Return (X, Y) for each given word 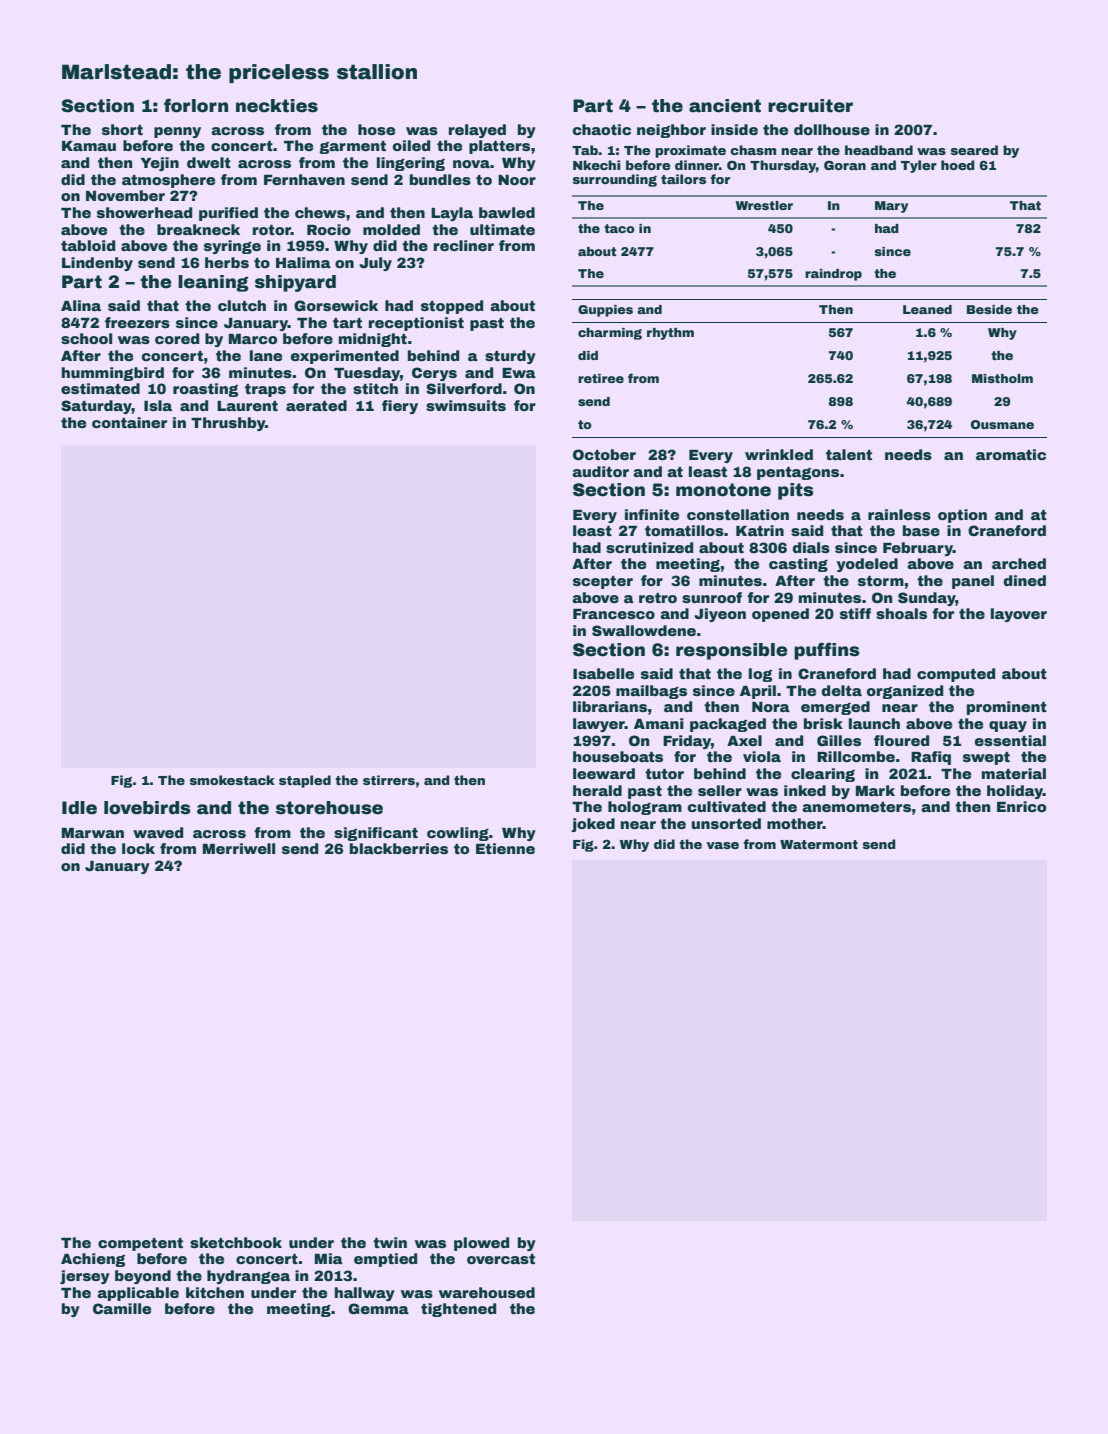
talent (849, 454)
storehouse (329, 808)
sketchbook (236, 1242)
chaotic (602, 129)
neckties (277, 106)
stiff (855, 613)
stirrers (389, 780)
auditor (600, 471)
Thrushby (228, 424)
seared (974, 150)
